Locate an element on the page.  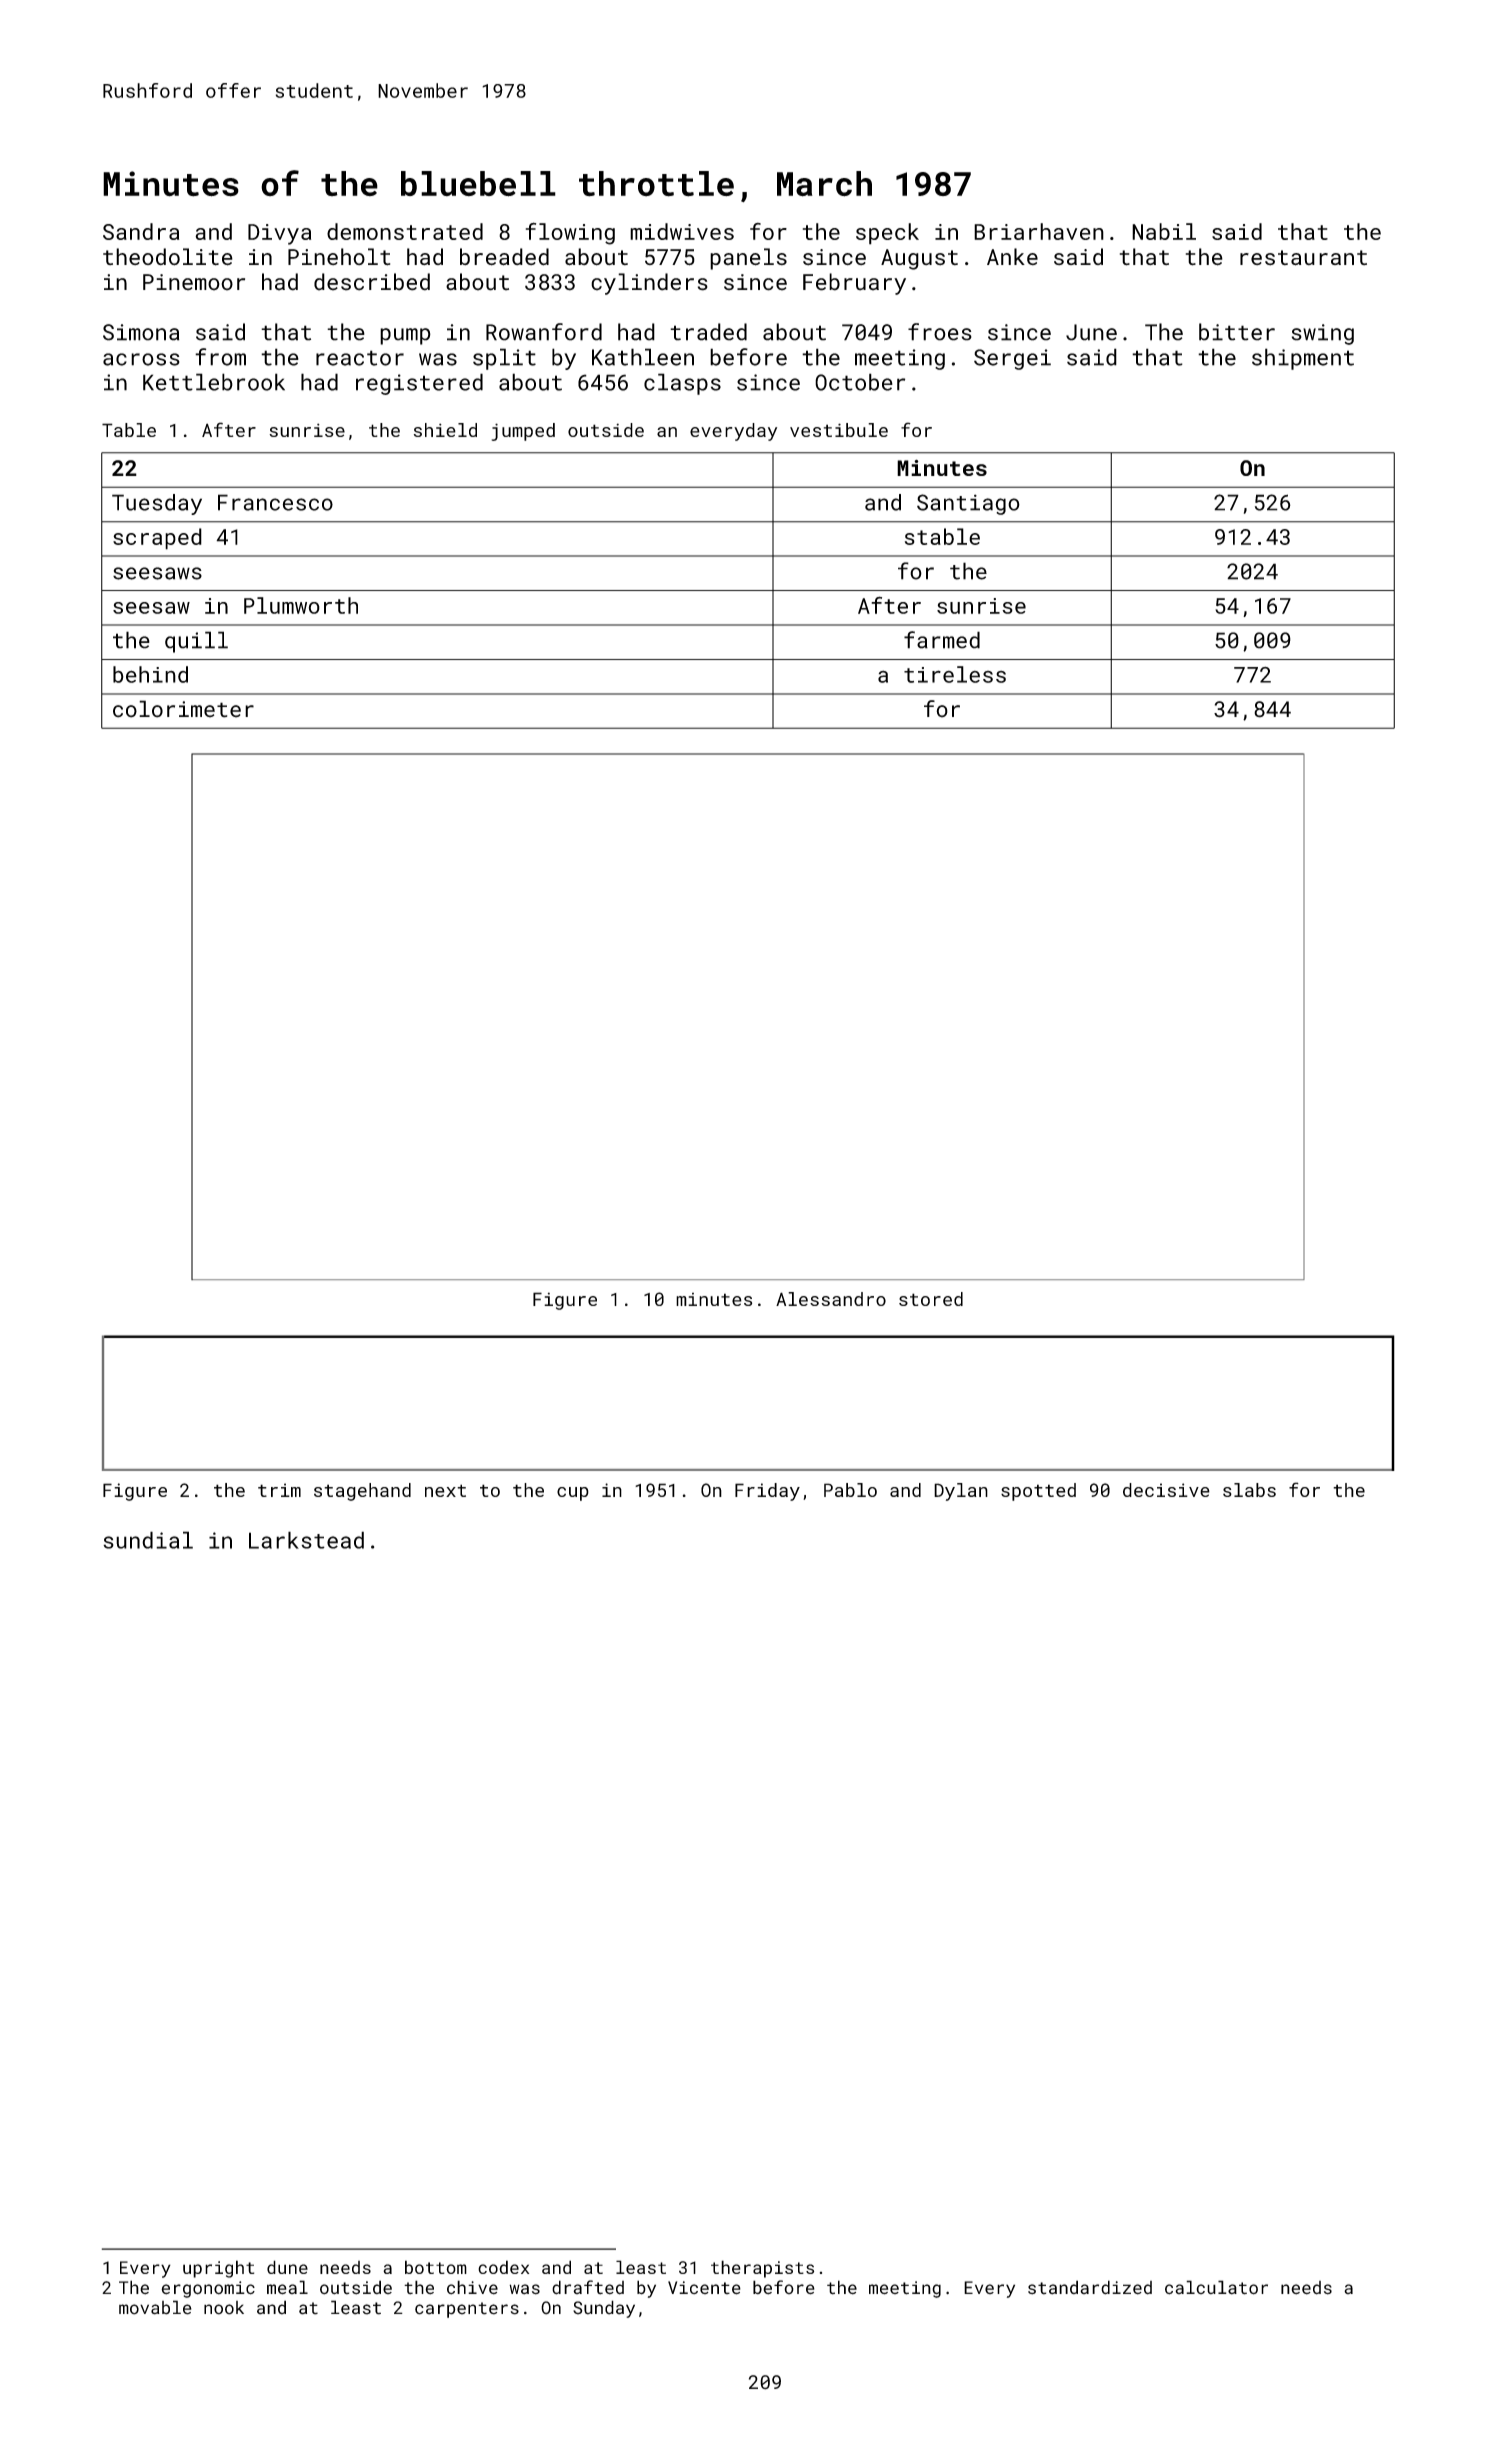
sundial is located at coordinates (148, 1540).
